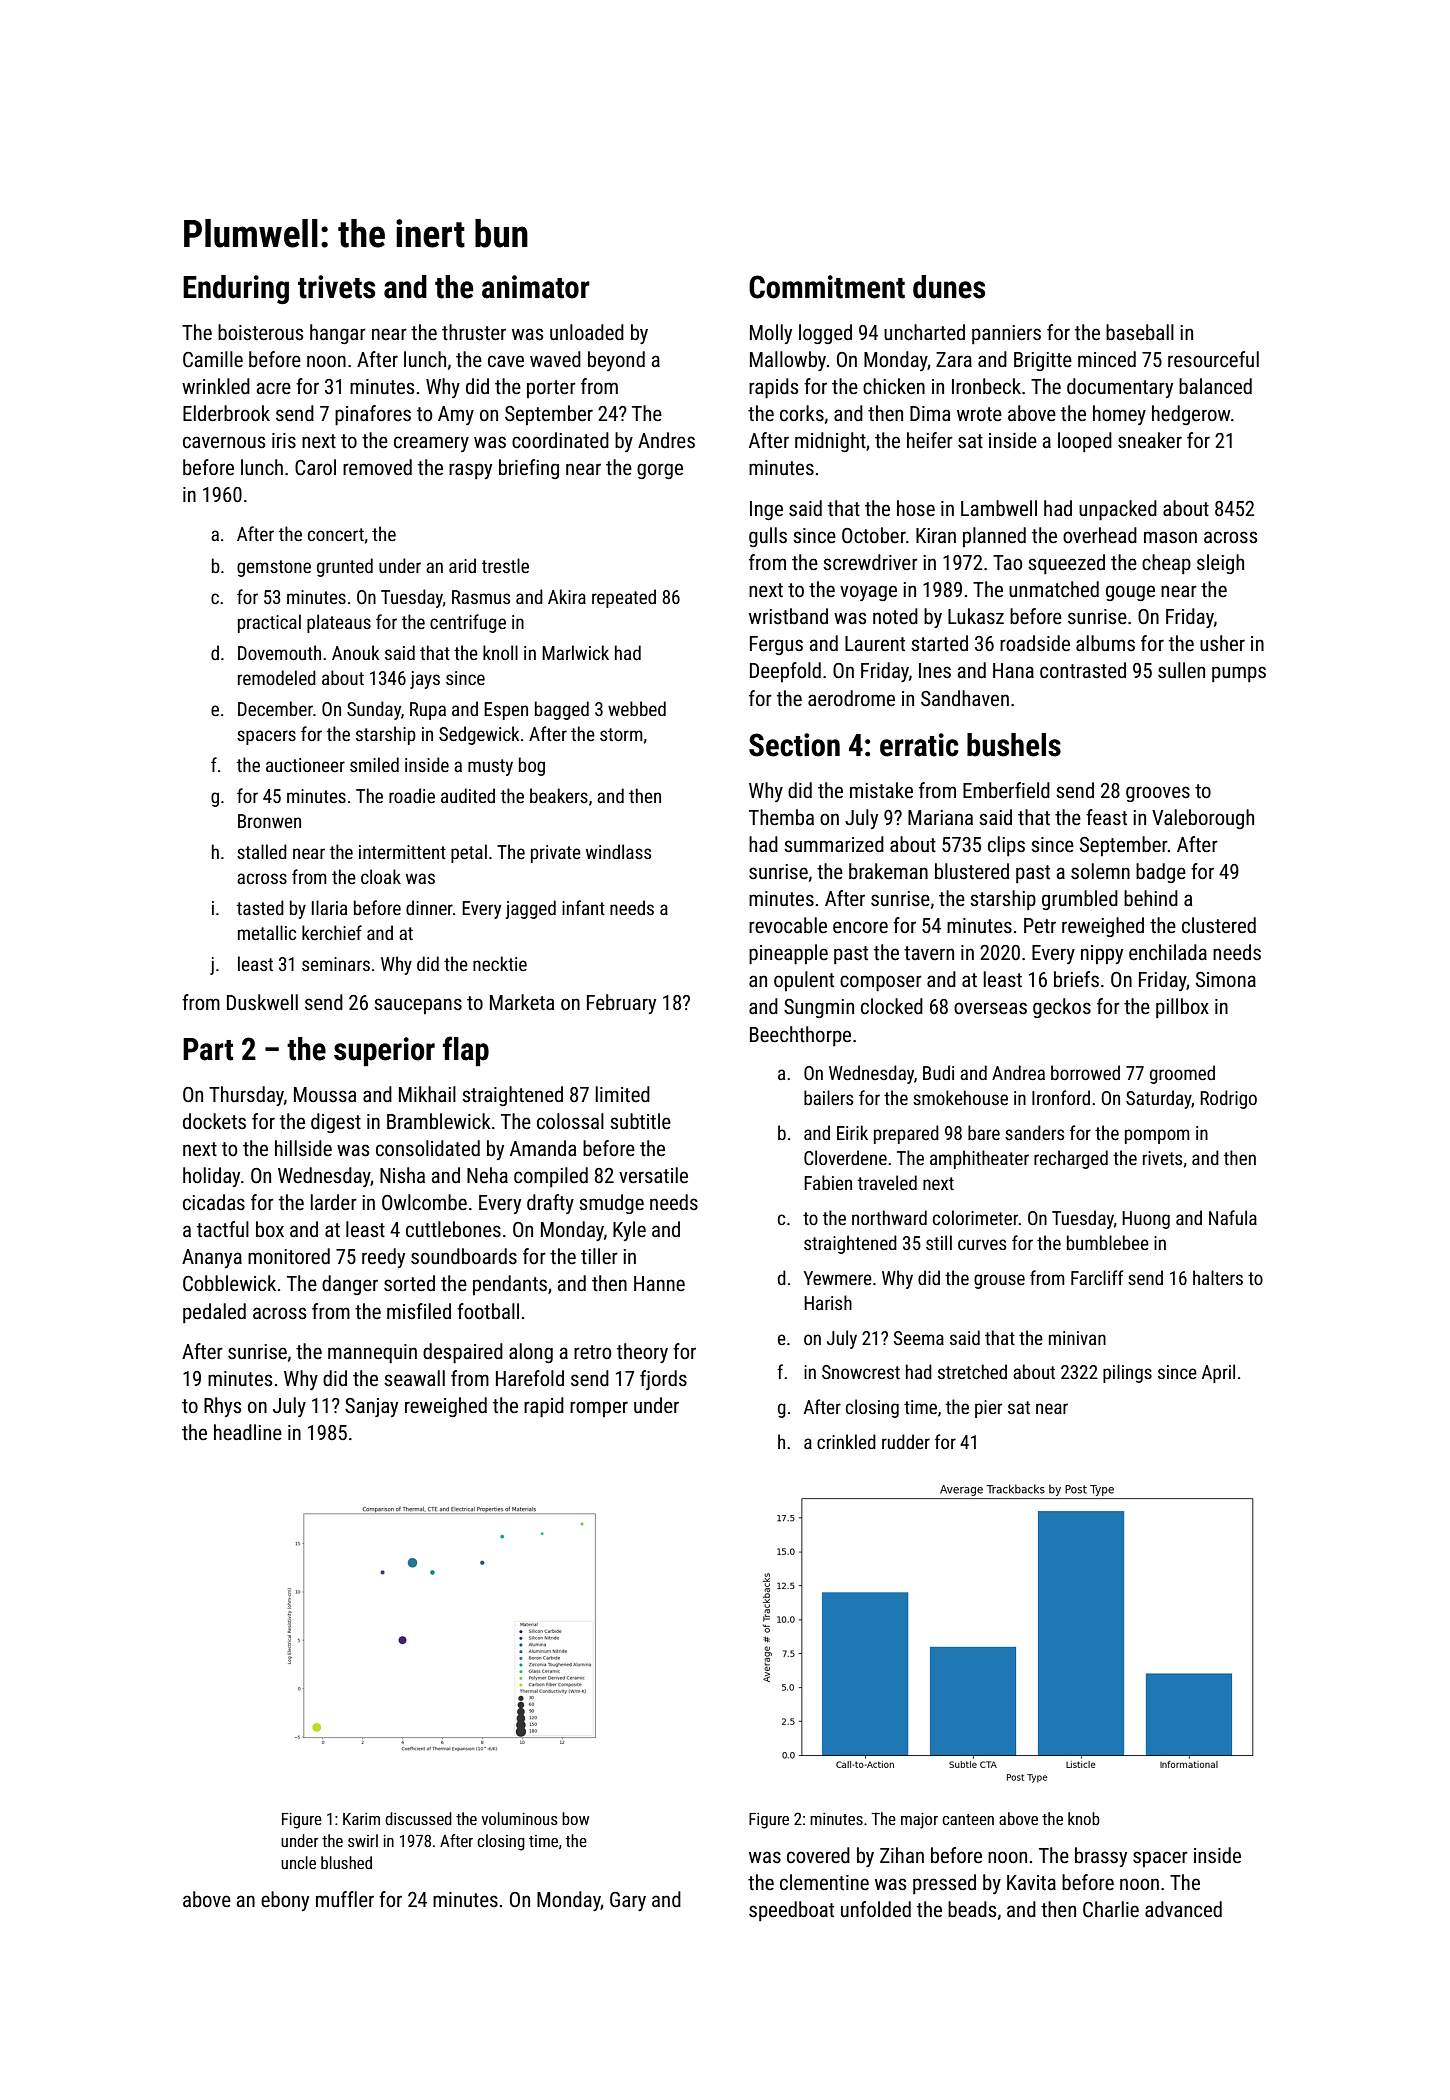  I want to click on Yewmere, so click(838, 1278).
